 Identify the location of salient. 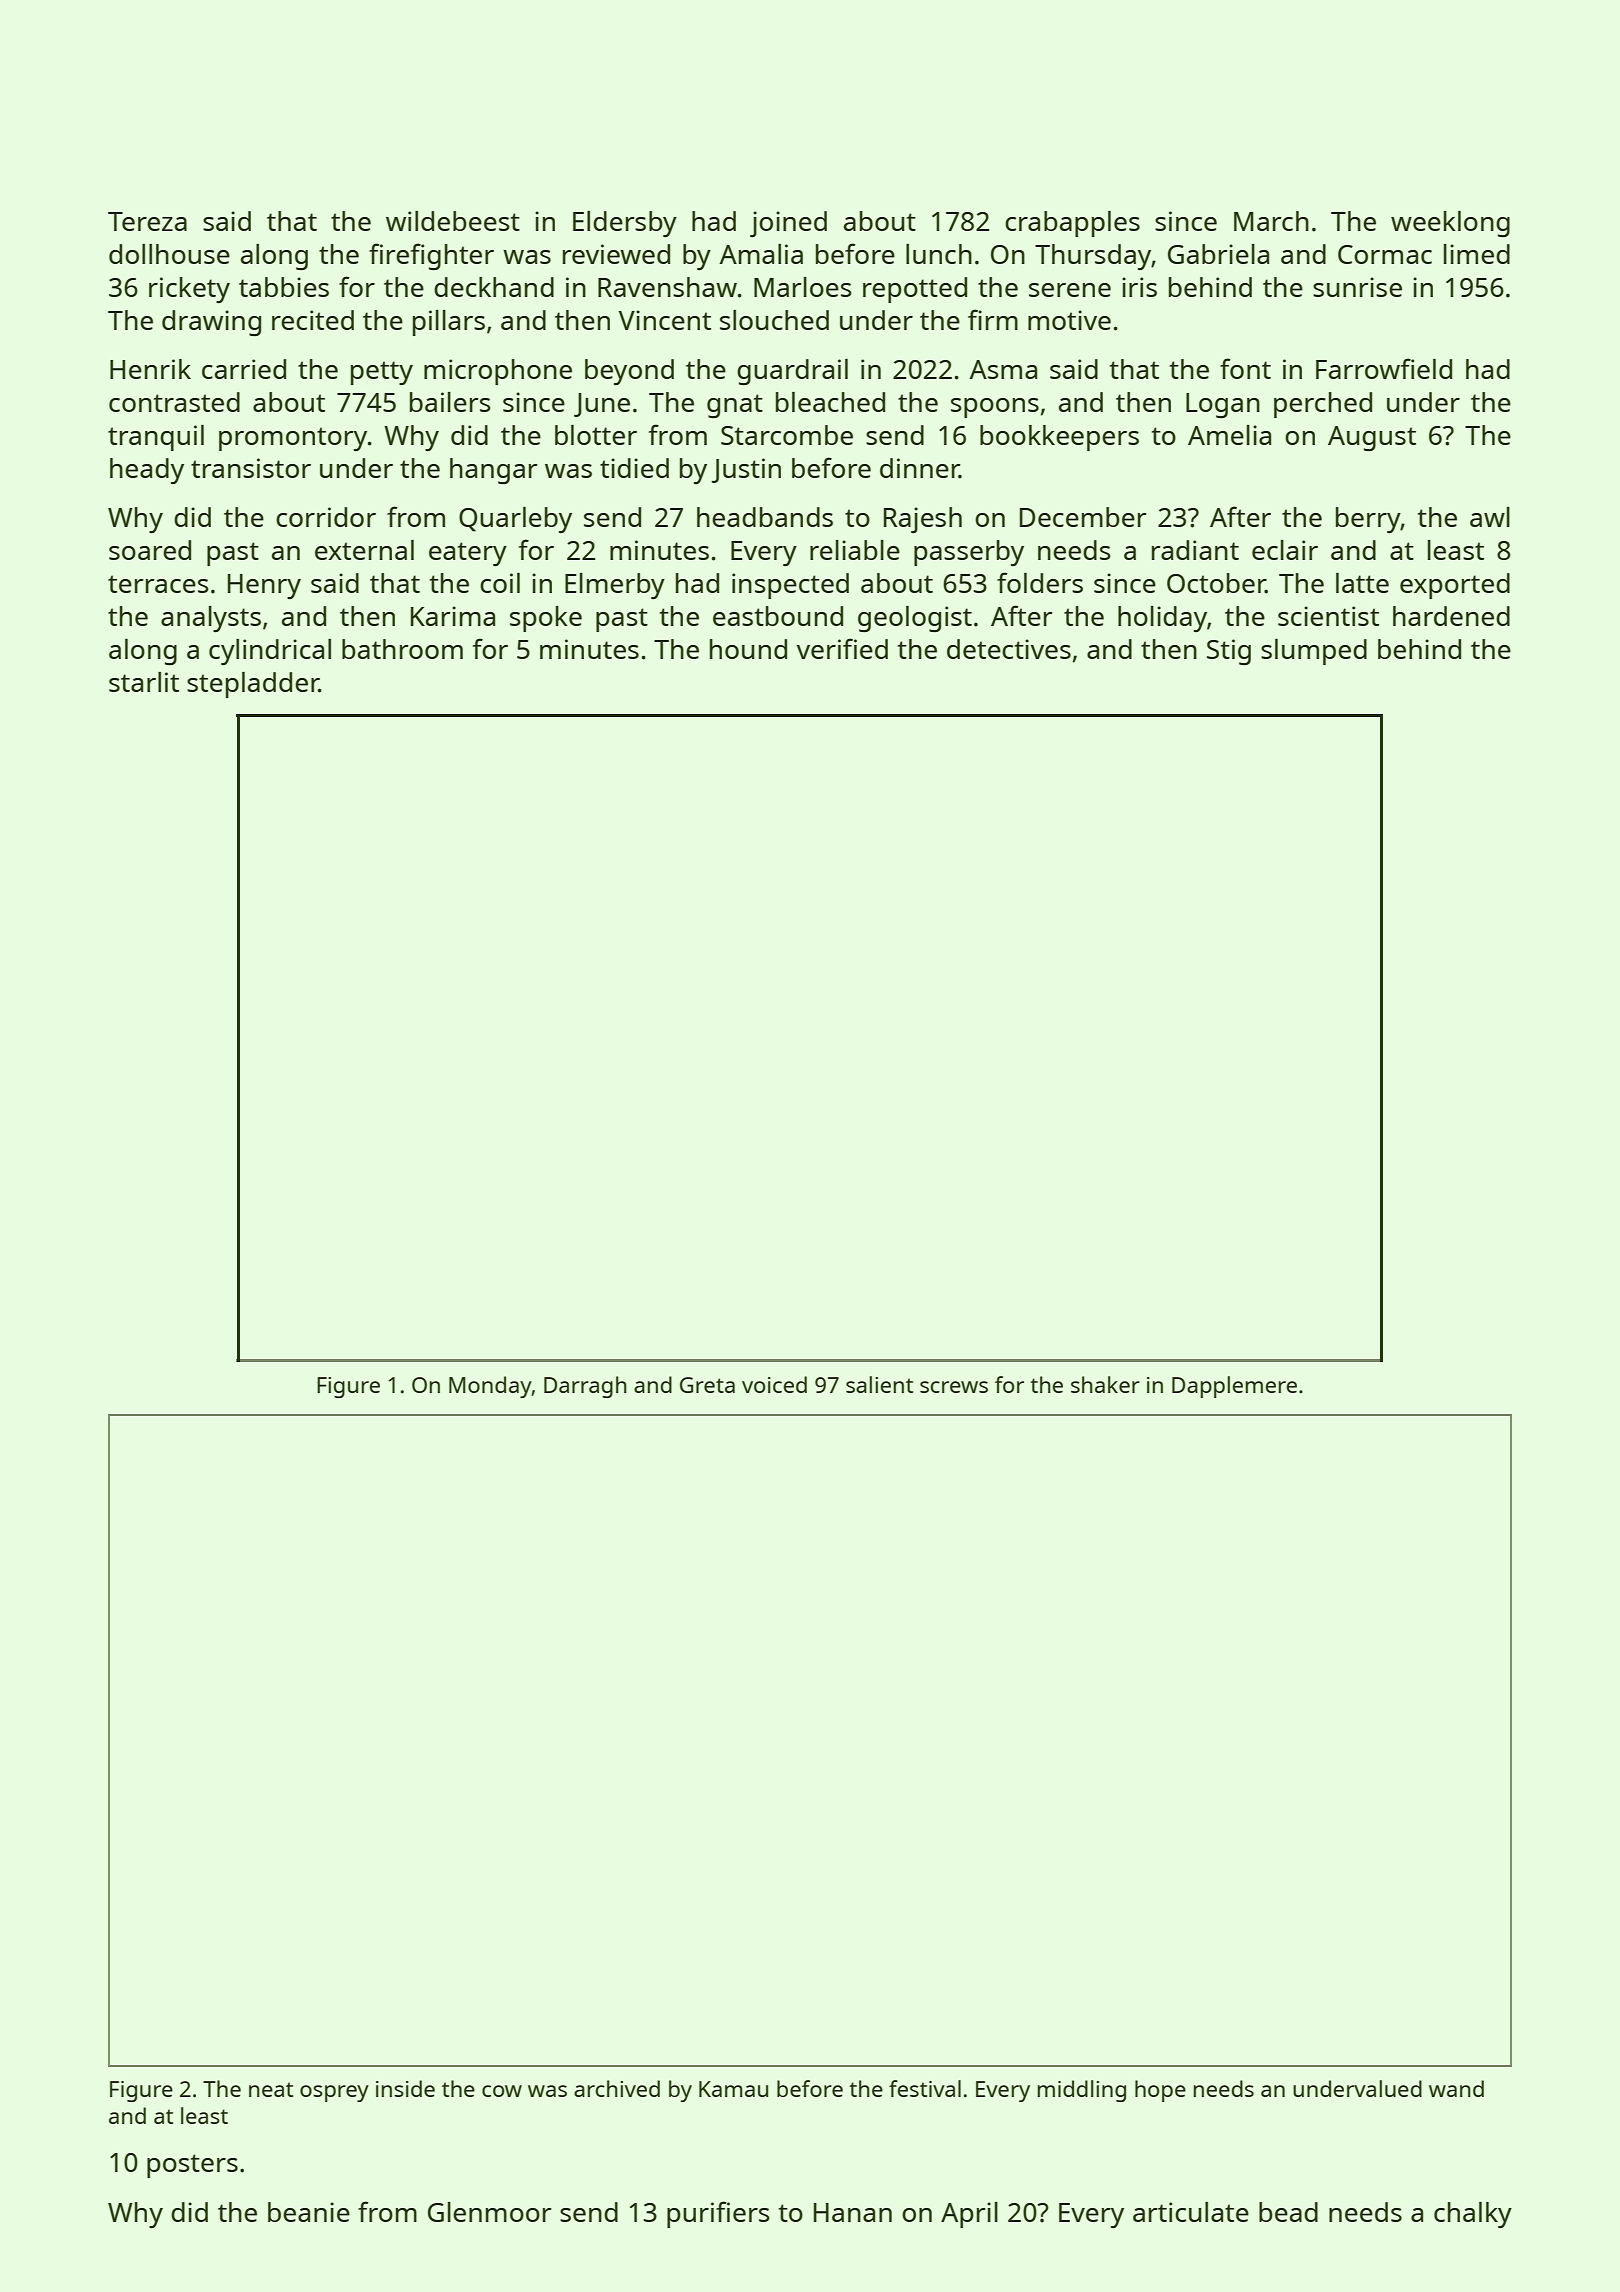
(879, 1384).
